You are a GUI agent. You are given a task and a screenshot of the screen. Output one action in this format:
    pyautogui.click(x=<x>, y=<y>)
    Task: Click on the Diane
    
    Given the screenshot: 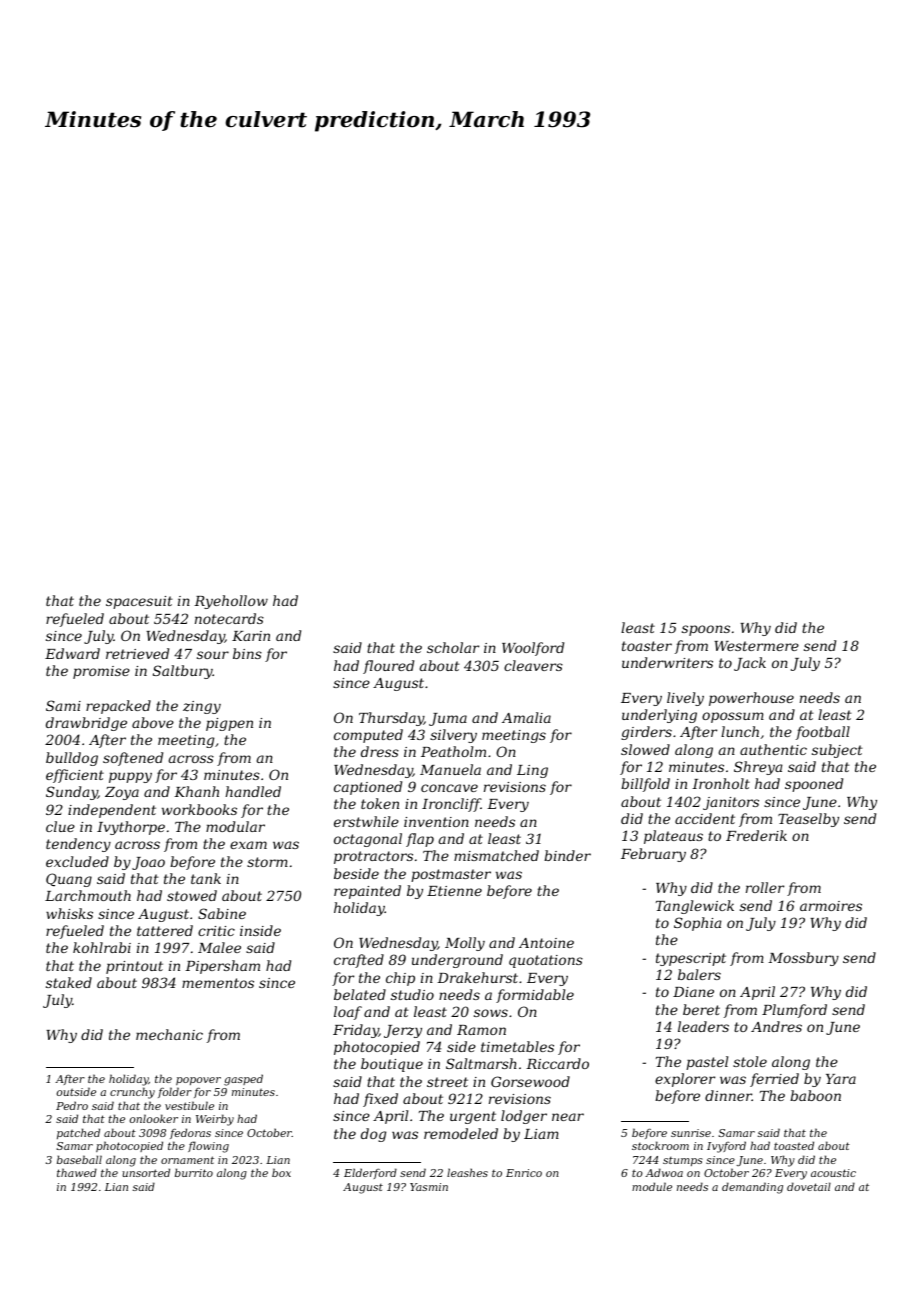 What is the action you would take?
    pyautogui.click(x=693, y=992)
